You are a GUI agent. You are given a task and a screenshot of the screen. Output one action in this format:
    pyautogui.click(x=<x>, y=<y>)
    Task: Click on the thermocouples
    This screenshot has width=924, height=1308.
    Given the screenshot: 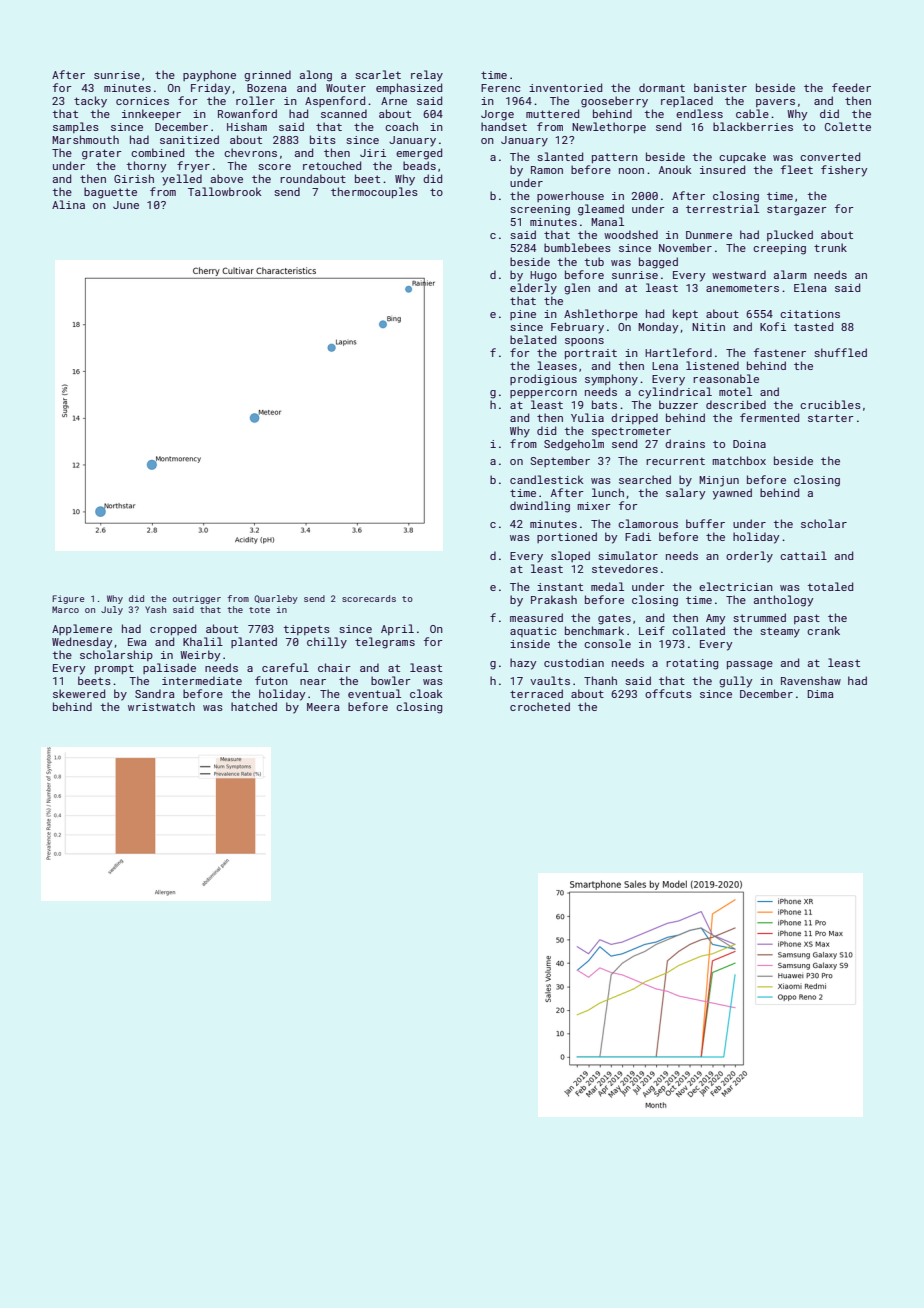 What is the action you would take?
    pyautogui.click(x=374, y=192)
